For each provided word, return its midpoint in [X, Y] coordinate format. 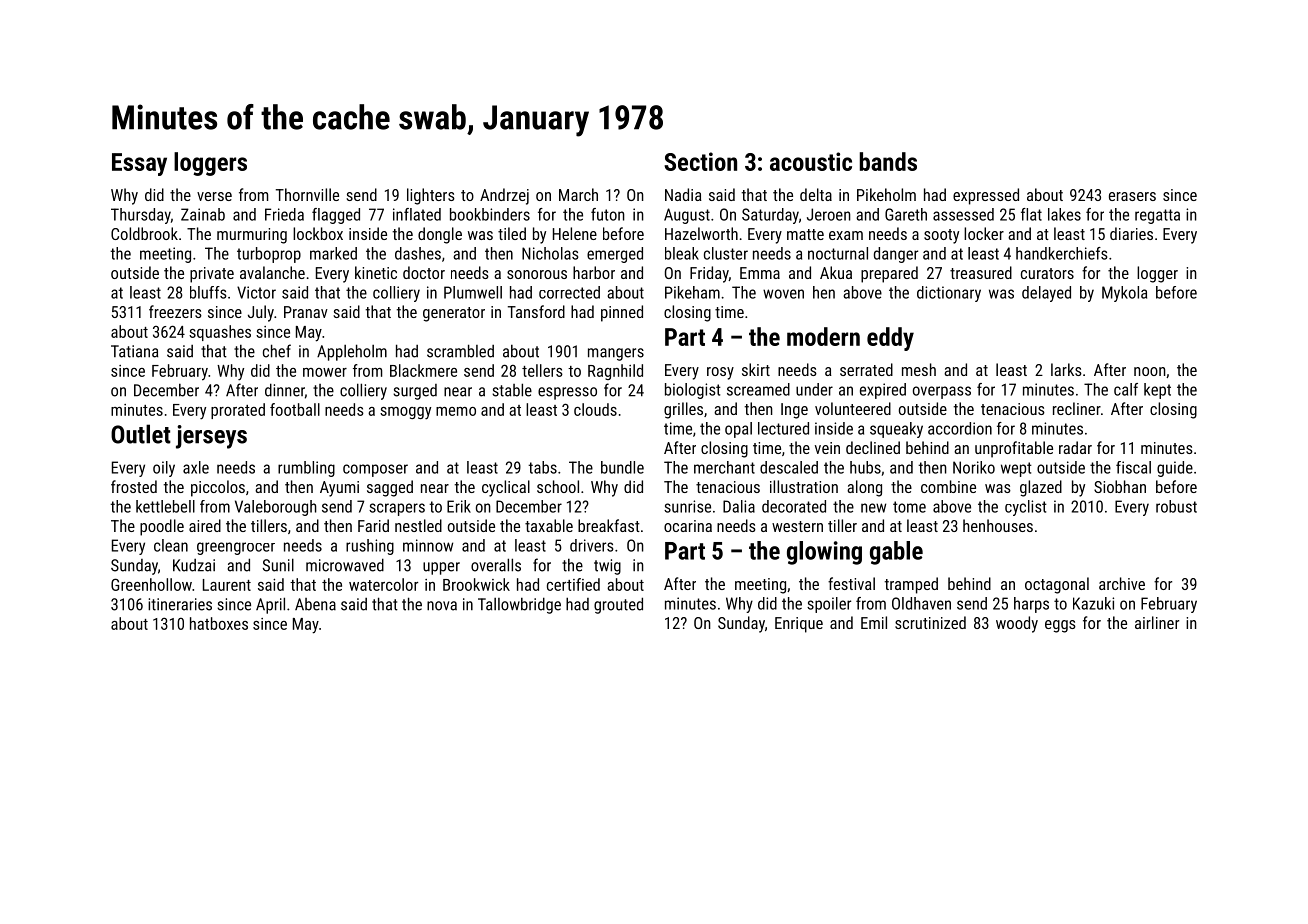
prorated [238, 411]
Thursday [141, 216]
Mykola [1124, 294]
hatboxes [219, 623]
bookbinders [490, 214]
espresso [567, 393]
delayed [1046, 294]
